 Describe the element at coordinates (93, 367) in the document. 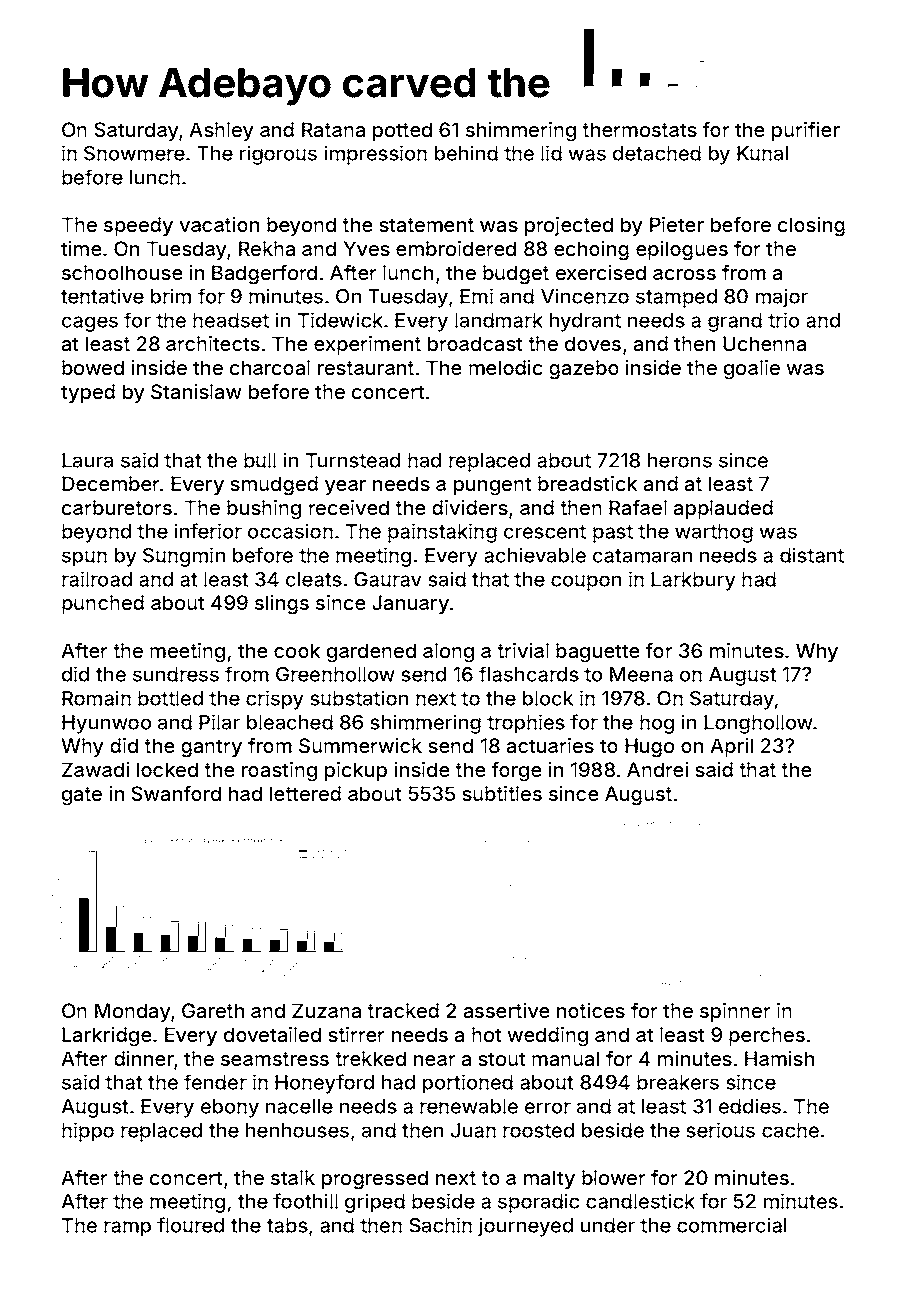

I see `bowed` at that location.
